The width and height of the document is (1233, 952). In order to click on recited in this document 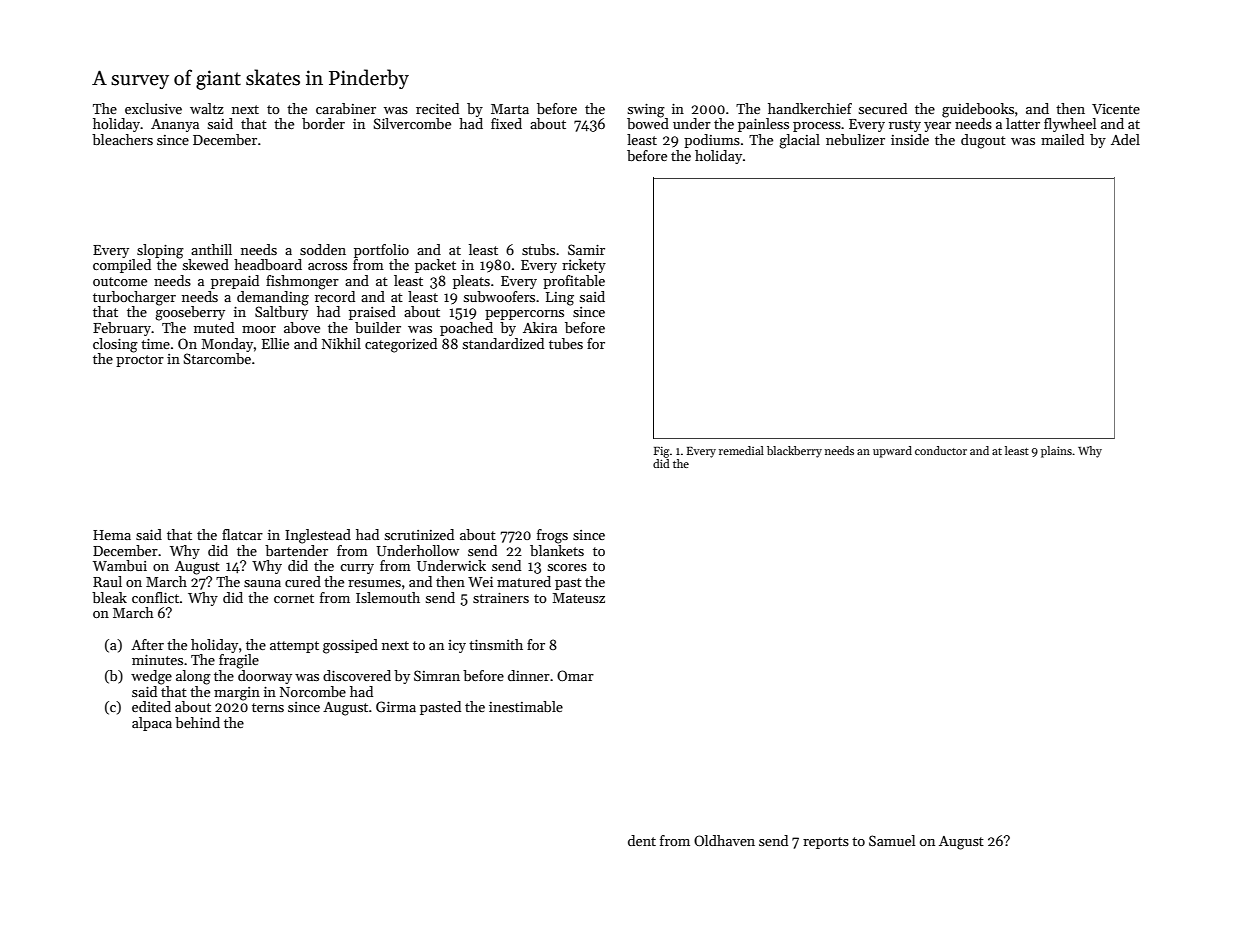, I will do `click(437, 108)`.
